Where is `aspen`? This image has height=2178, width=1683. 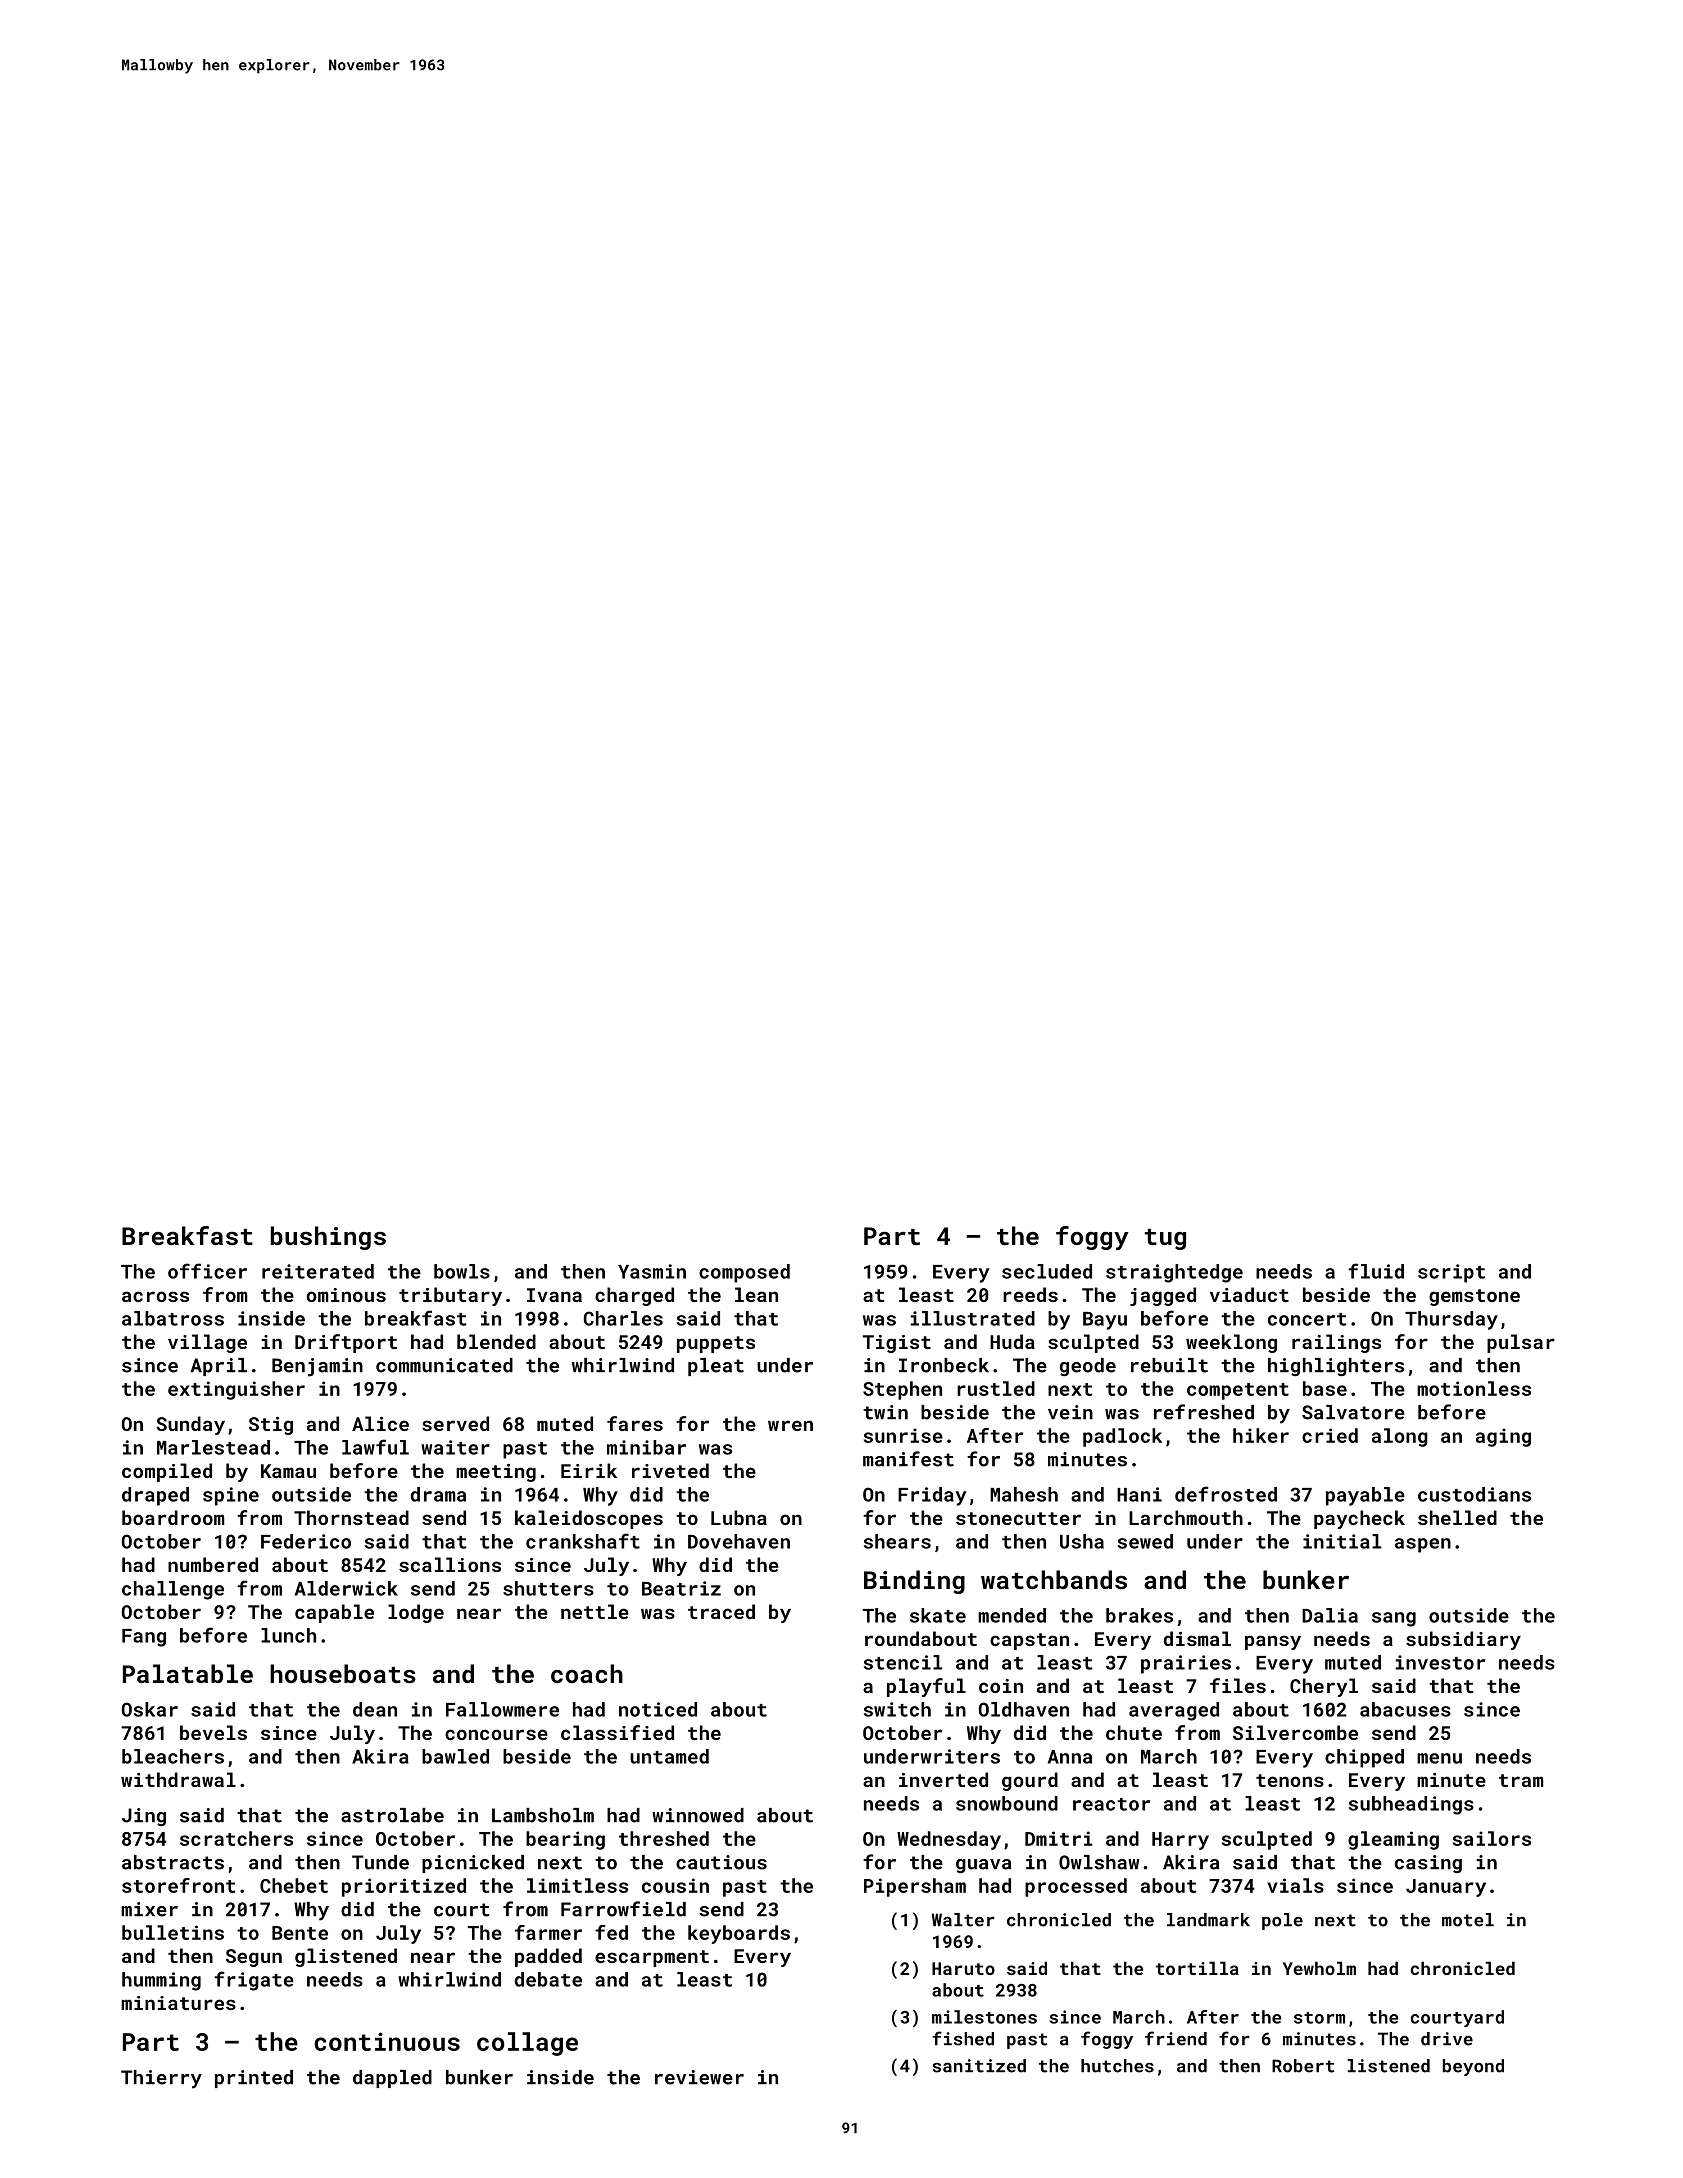 aspen is located at coordinates (1423, 1545).
